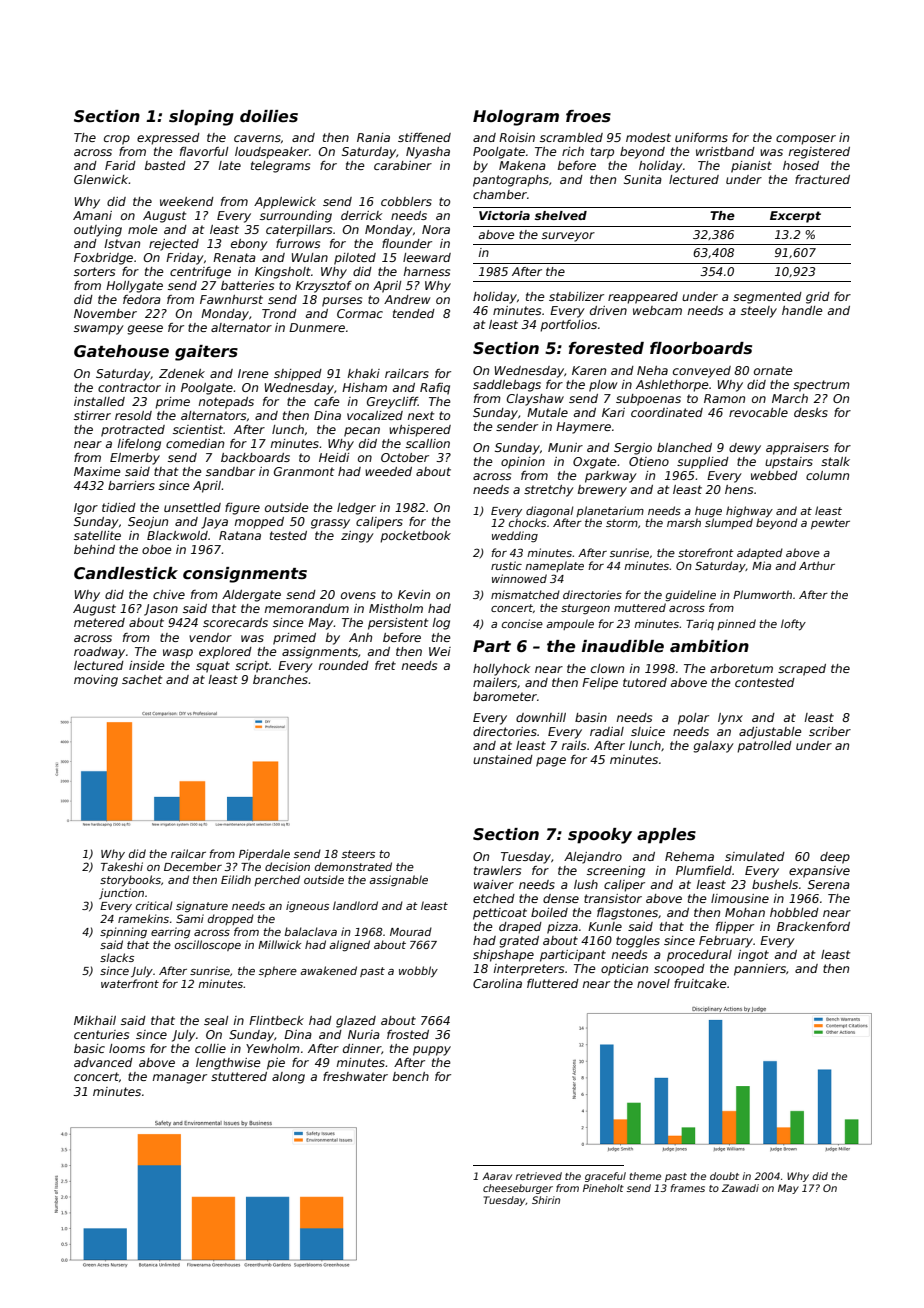  I want to click on stabilizer, so click(576, 296).
